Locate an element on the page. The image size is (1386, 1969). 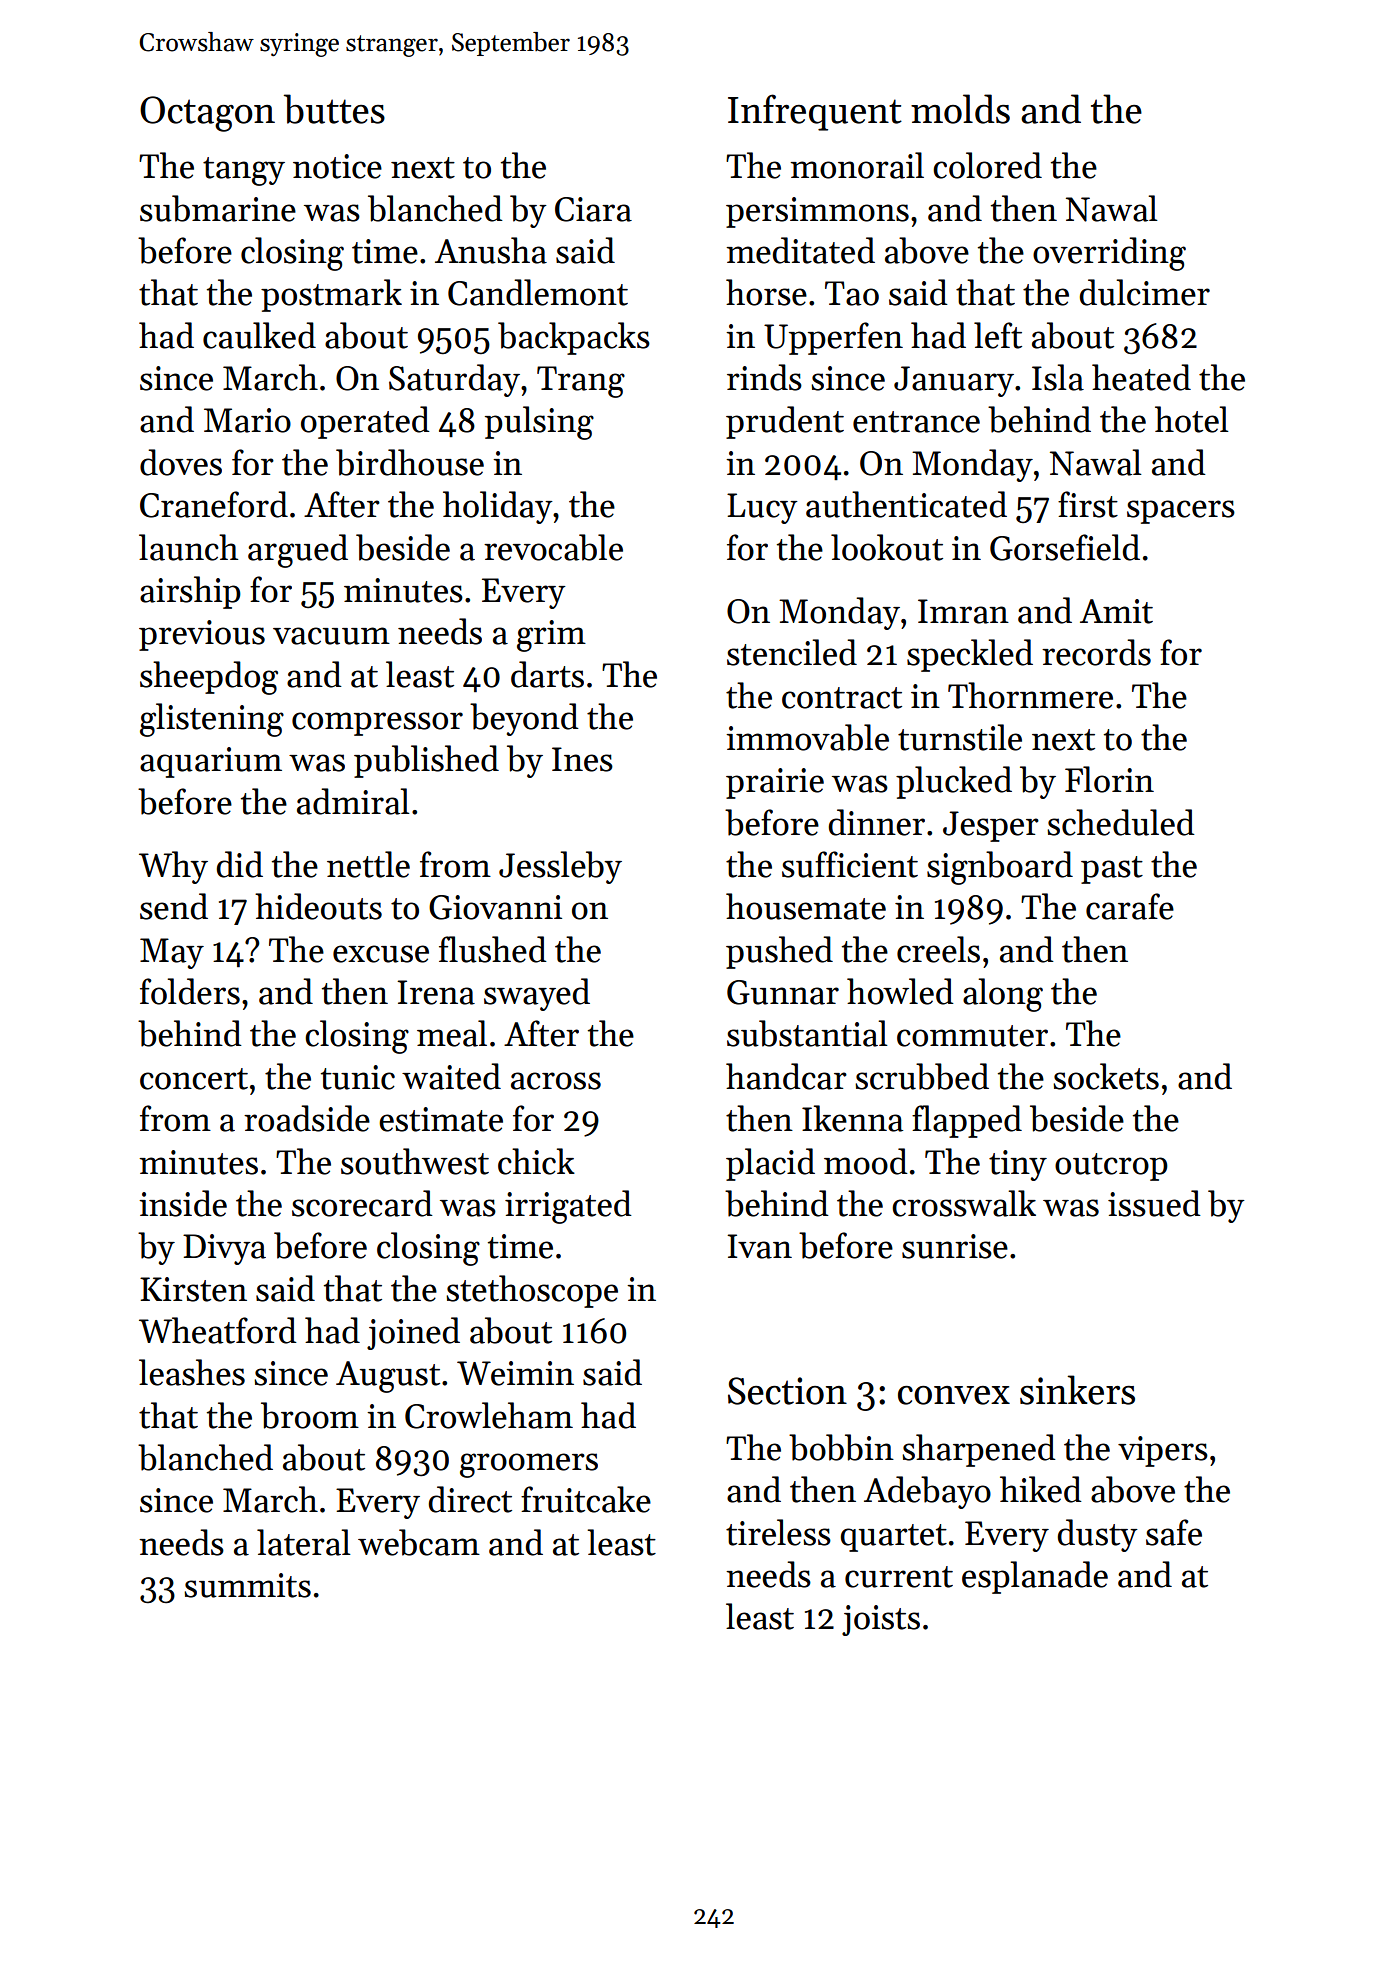
buttes is located at coordinates (334, 109).
